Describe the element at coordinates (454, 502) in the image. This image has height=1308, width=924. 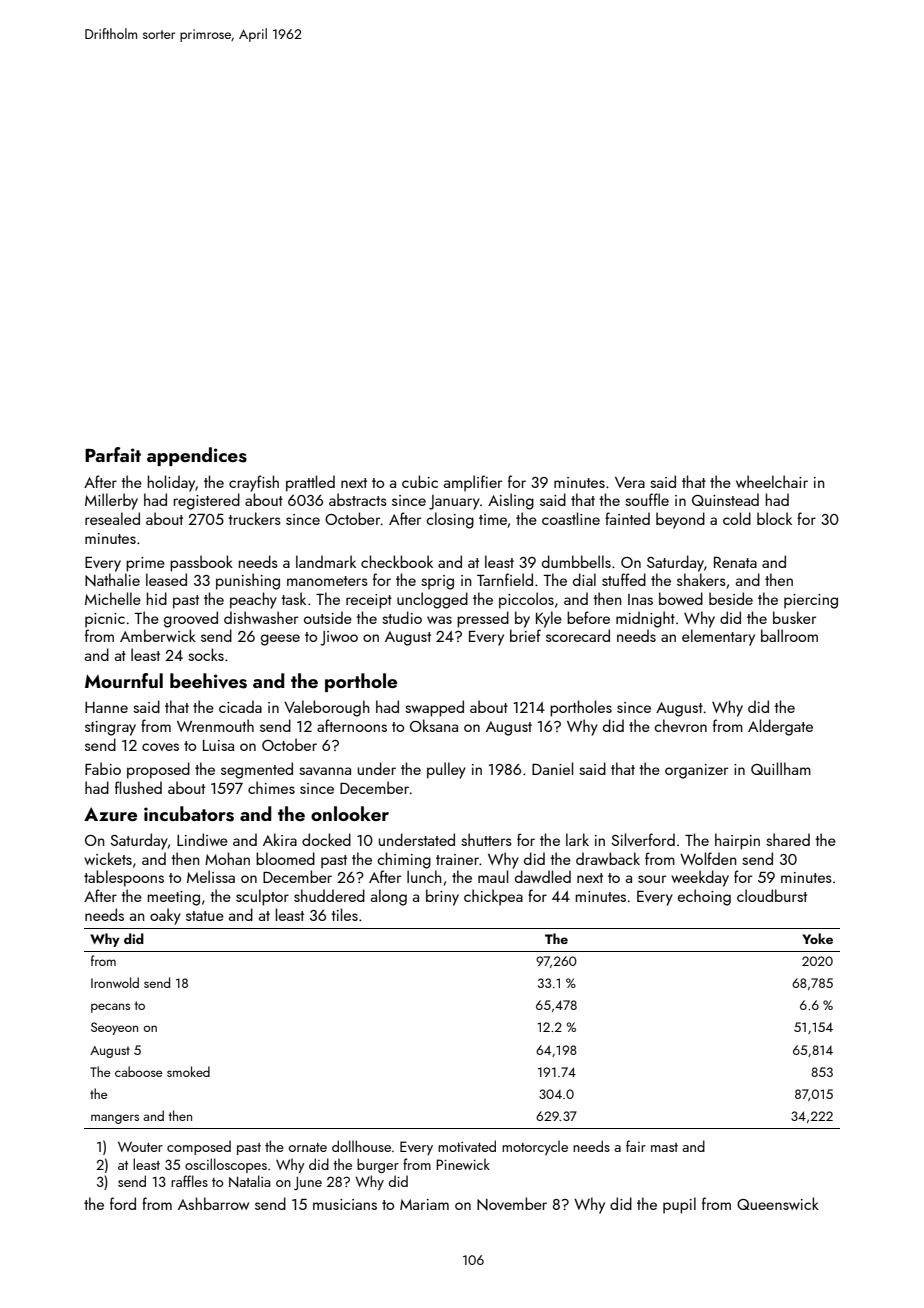
I see `January` at that location.
